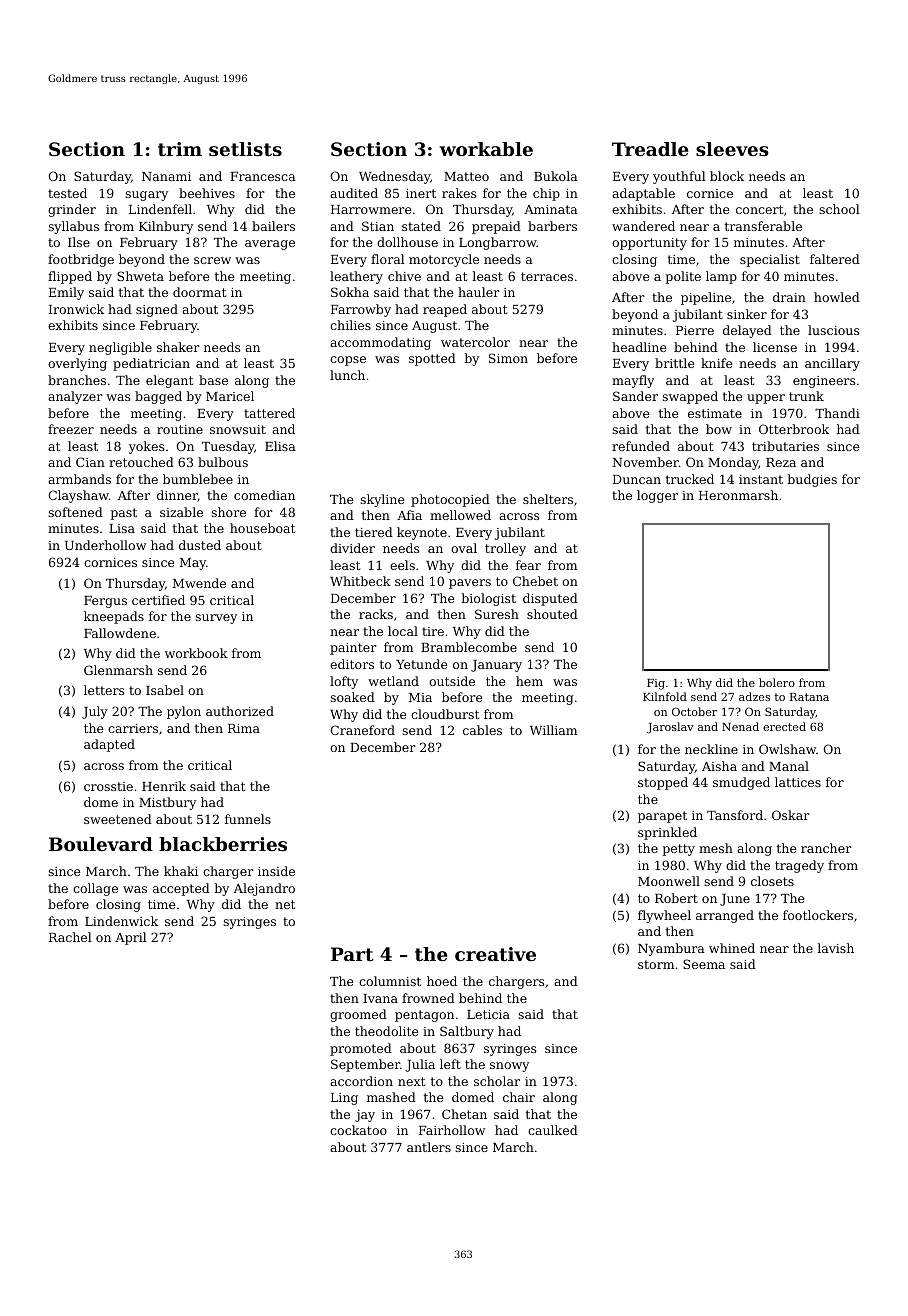 Image resolution: width=908 pixels, height=1316 pixels. What do you see at coordinates (270, 245) in the screenshot?
I see `average` at bounding box center [270, 245].
